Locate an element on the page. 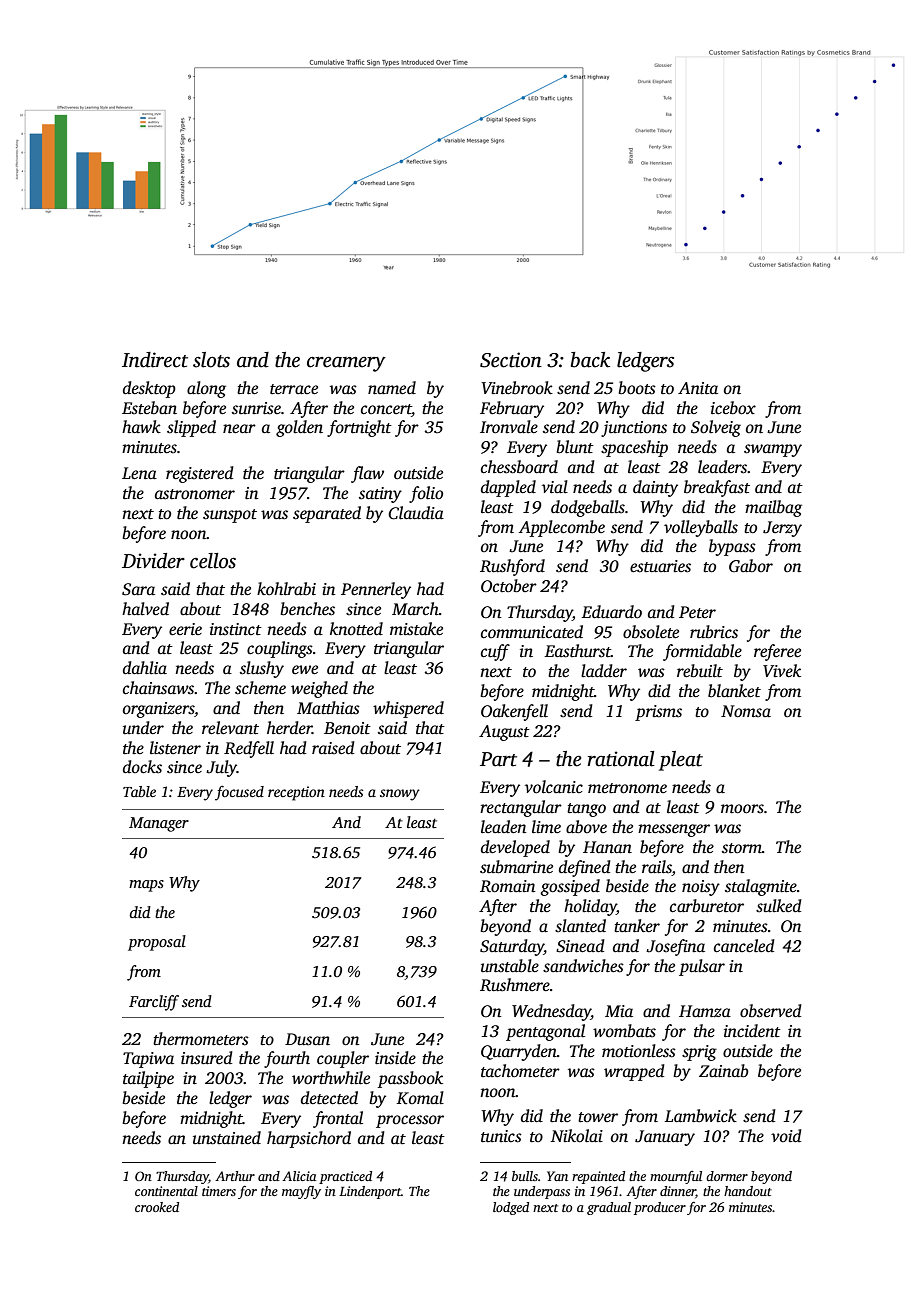 Image resolution: width=924 pixels, height=1308 pixels. back is located at coordinates (590, 360).
